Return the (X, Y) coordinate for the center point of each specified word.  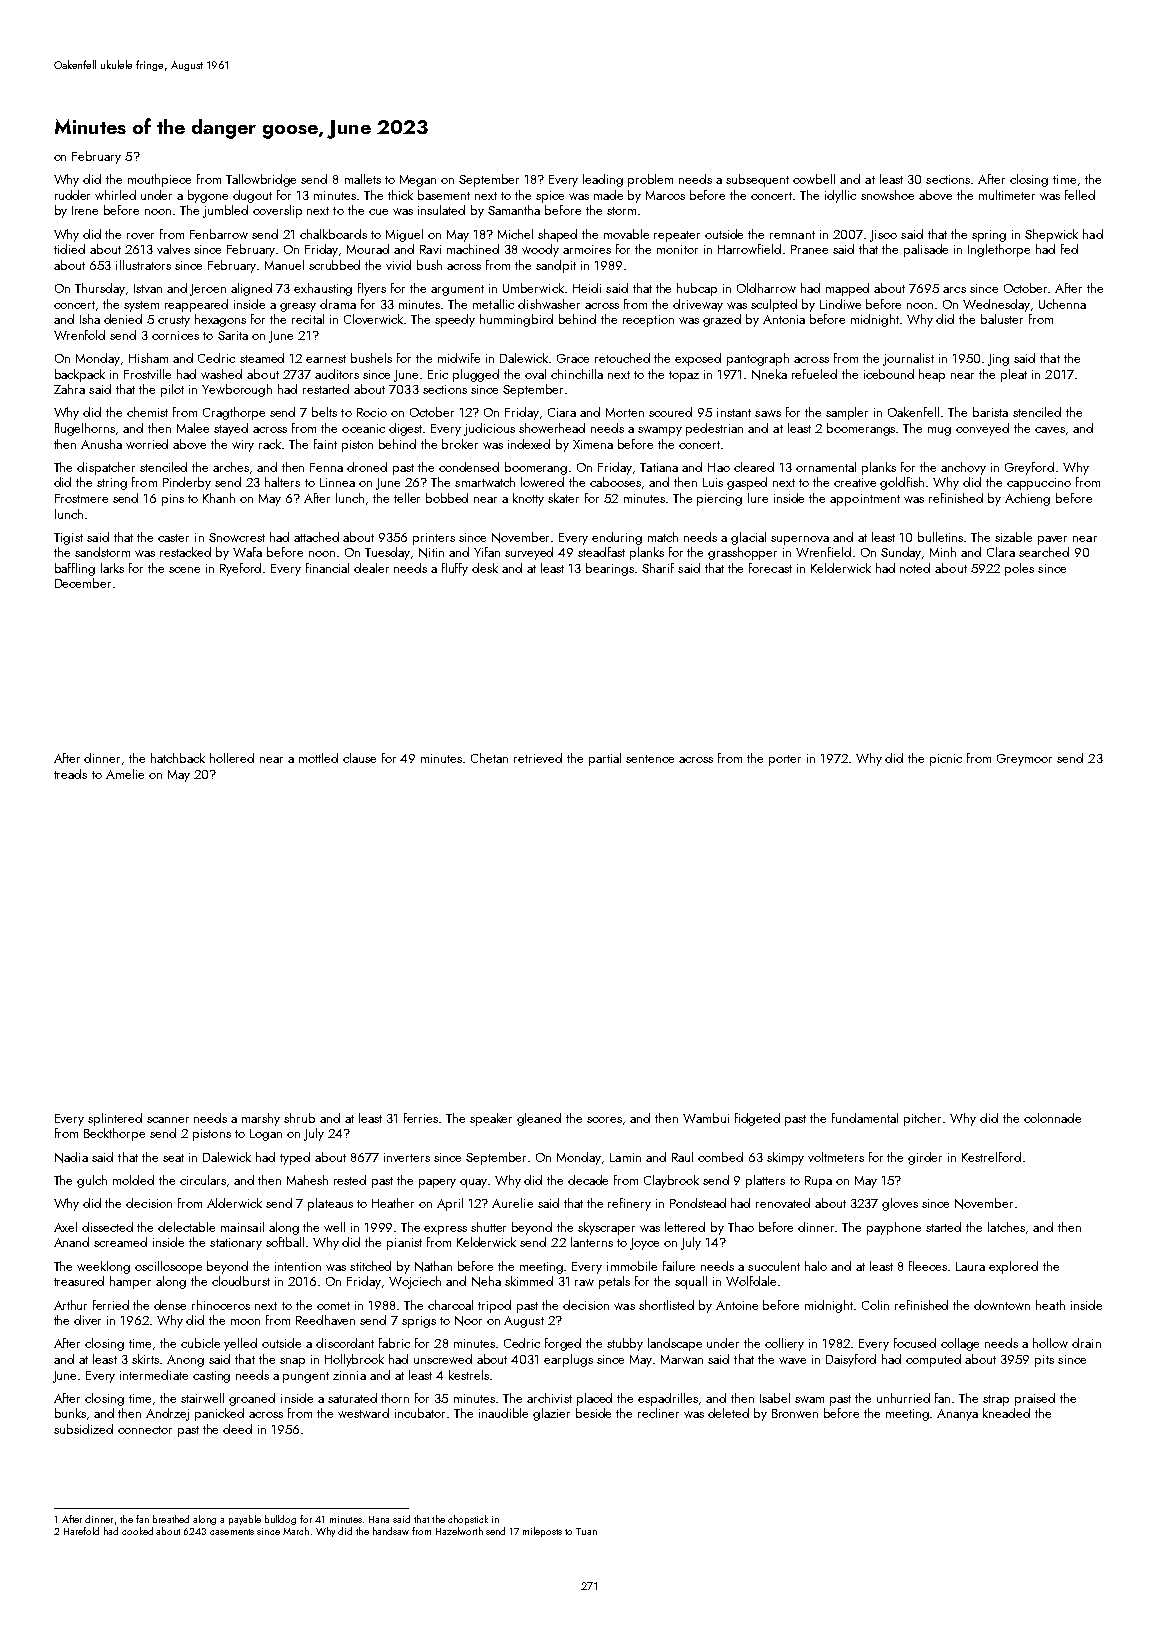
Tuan (586, 1531)
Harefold (81, 1531)
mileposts (542, 1532)
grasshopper (742, 553)
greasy (298, 307)
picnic (946, 760)
